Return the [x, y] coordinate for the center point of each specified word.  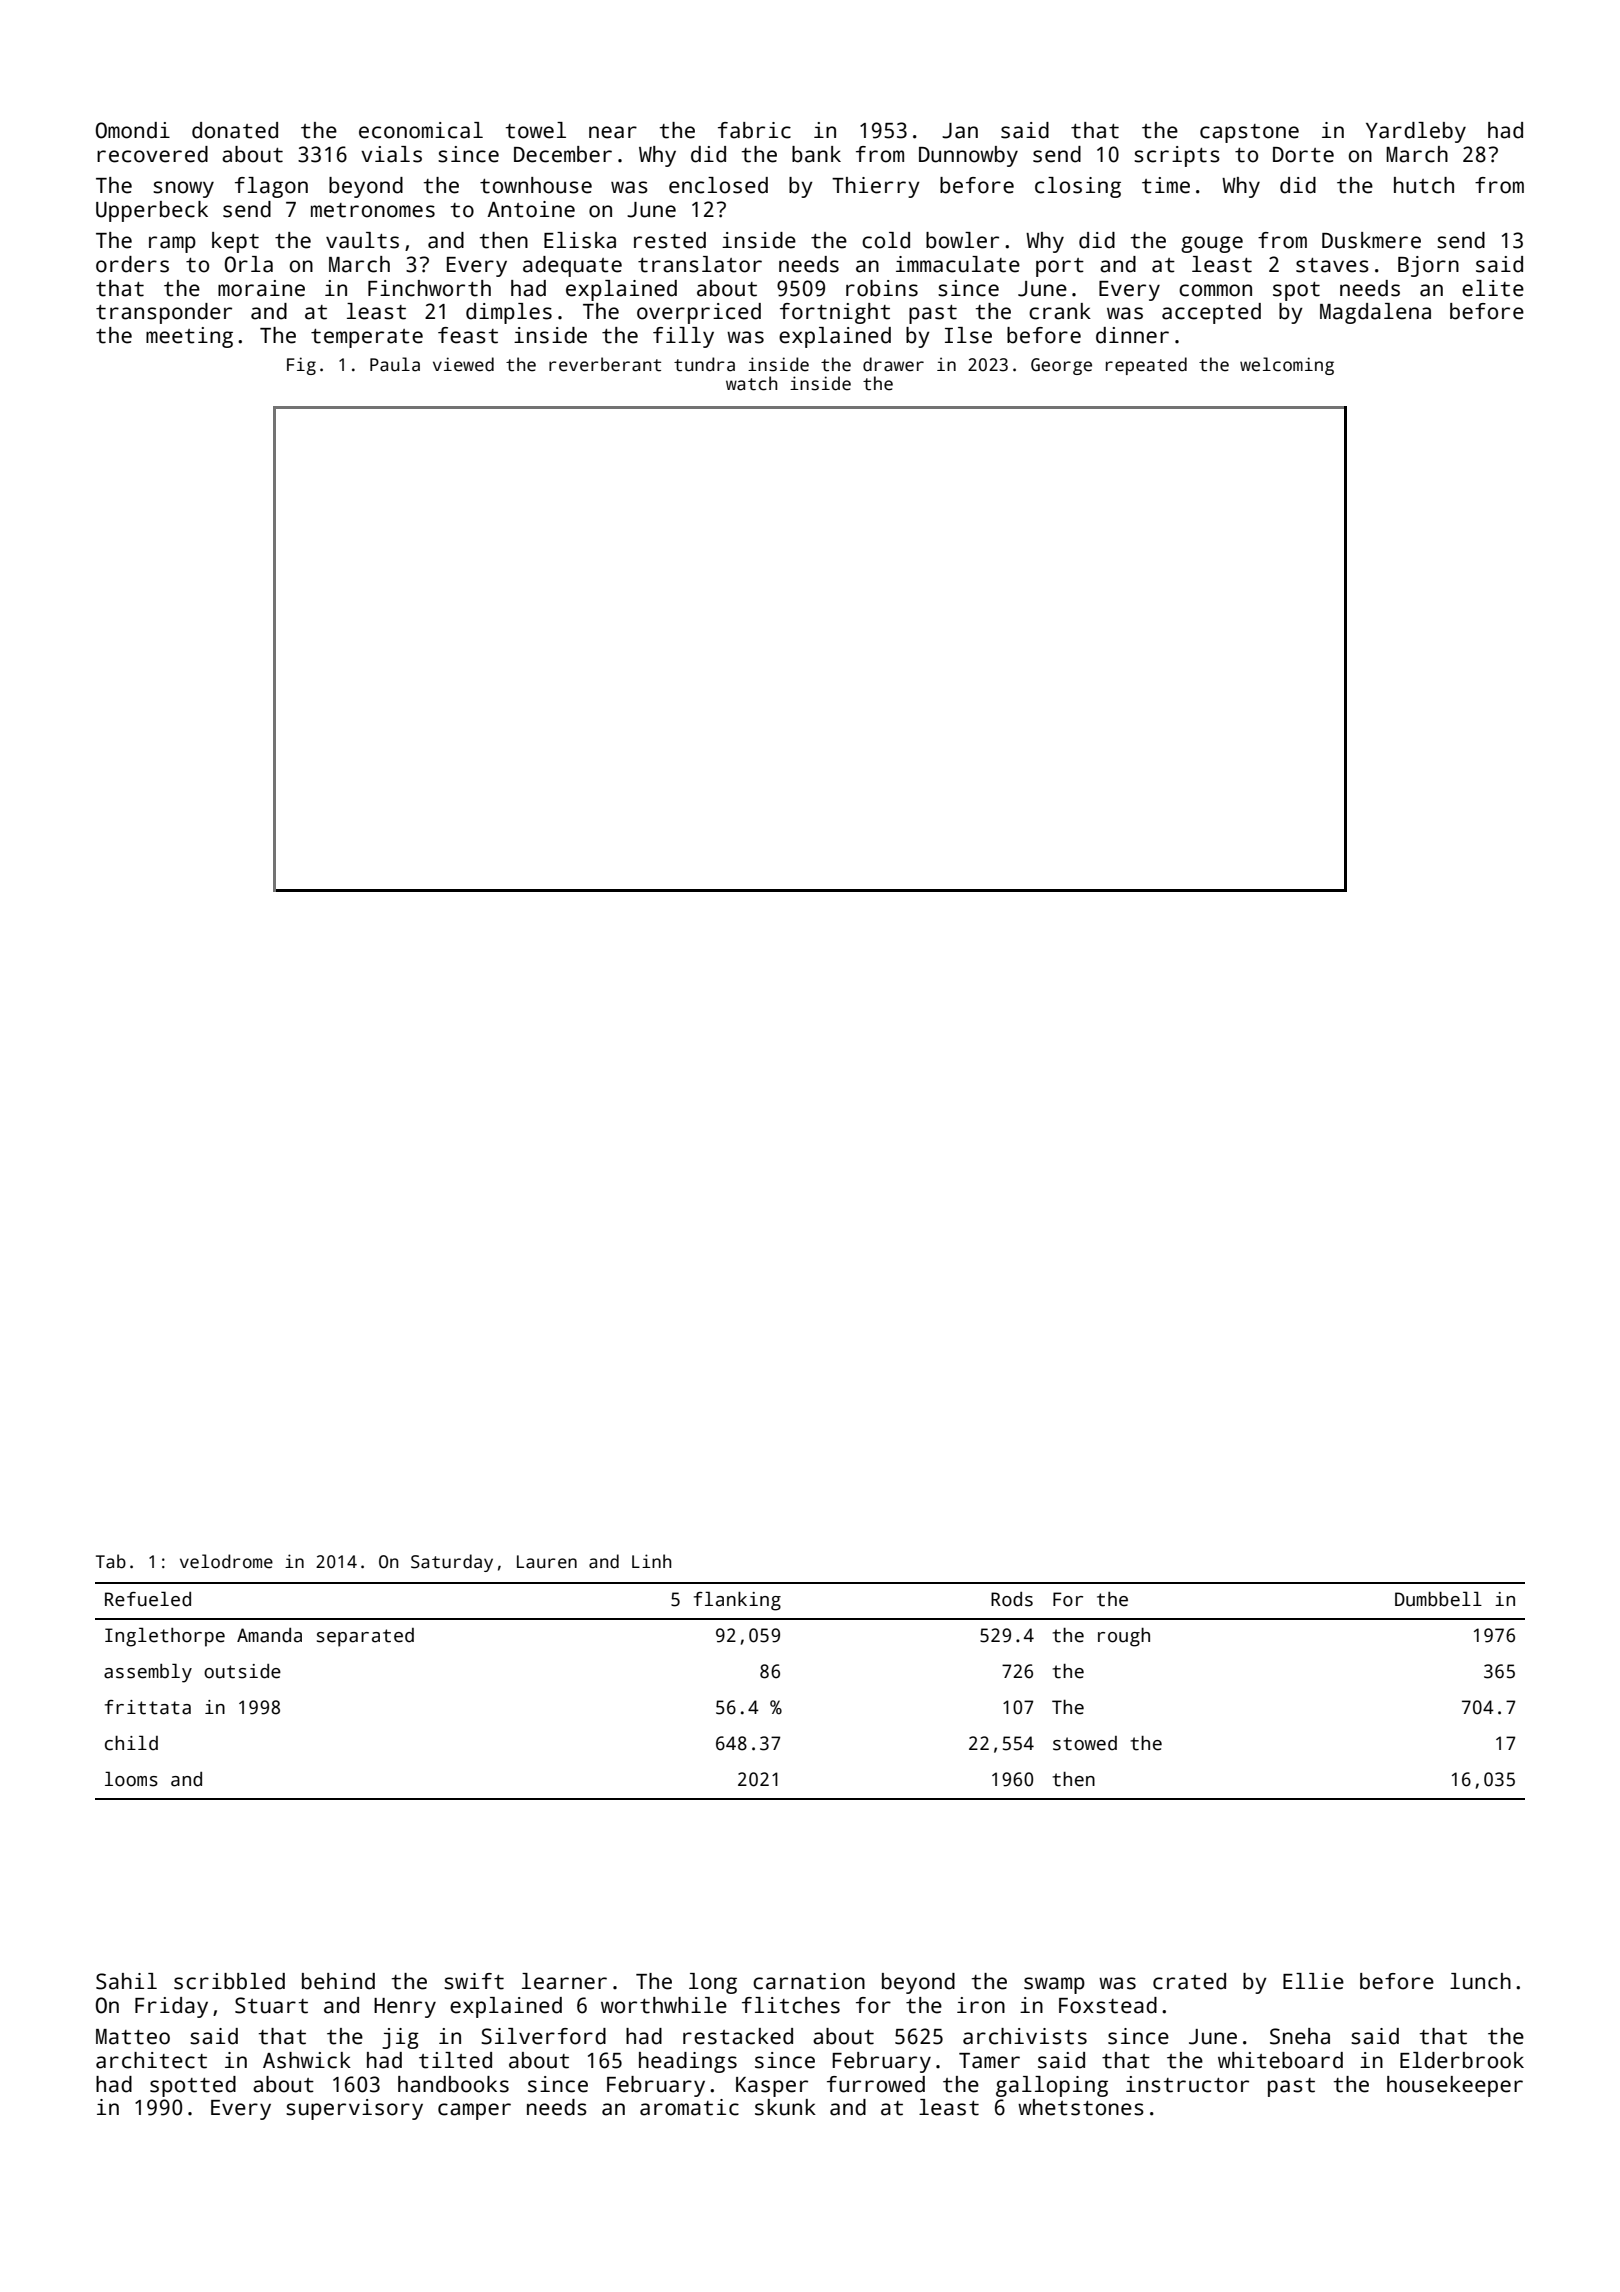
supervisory [354, 2109]
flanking [737, 1601]
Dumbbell [1438, 1599]
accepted [1211, 313]
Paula [395, 364]
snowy [183, 189]
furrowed [876, 2084]
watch [751, 383]
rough [1124, 1637]
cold [886, 240]
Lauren [547, 1562]
